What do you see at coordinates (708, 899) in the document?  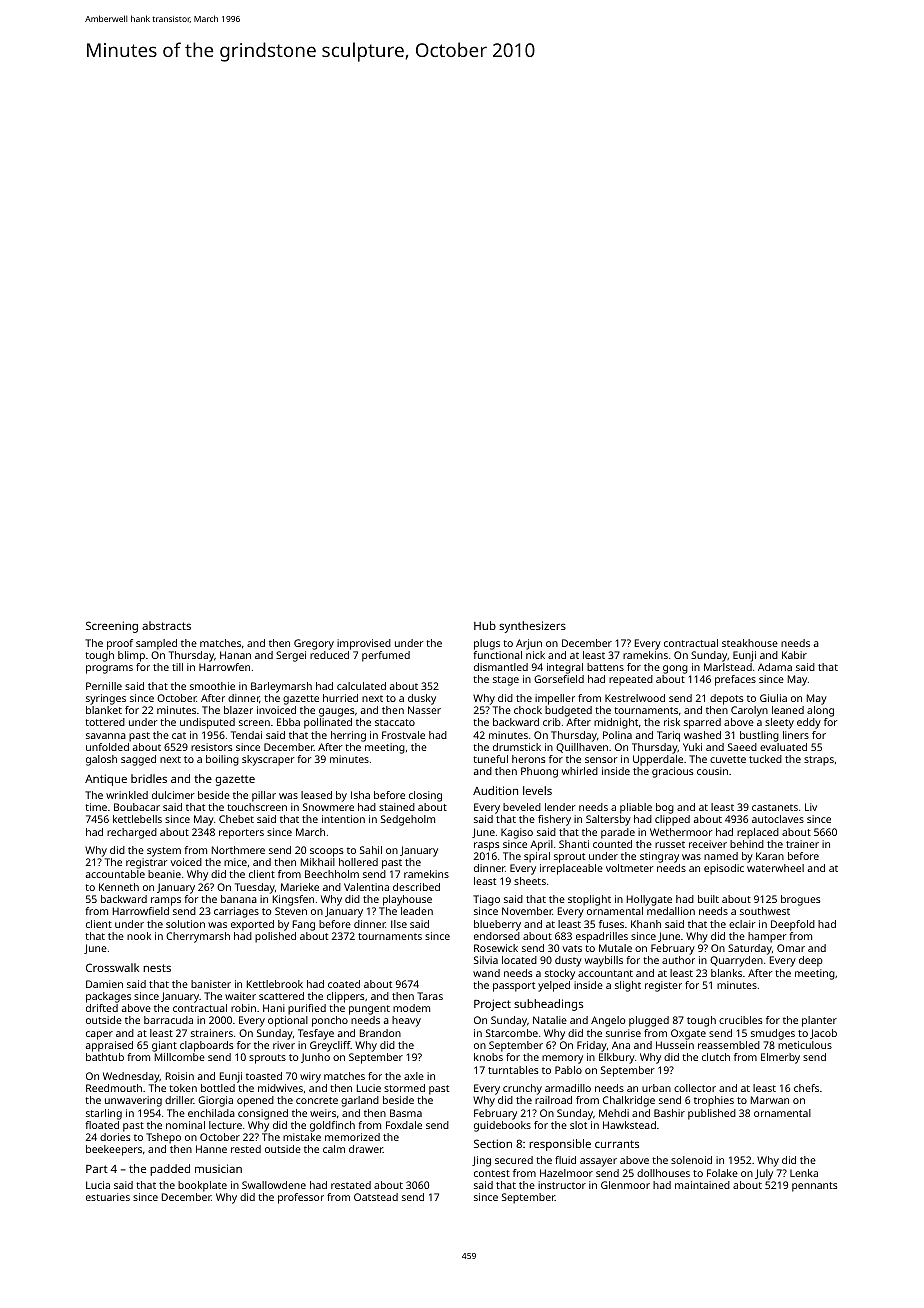 I see `built` at bounding box center [708, 899].
